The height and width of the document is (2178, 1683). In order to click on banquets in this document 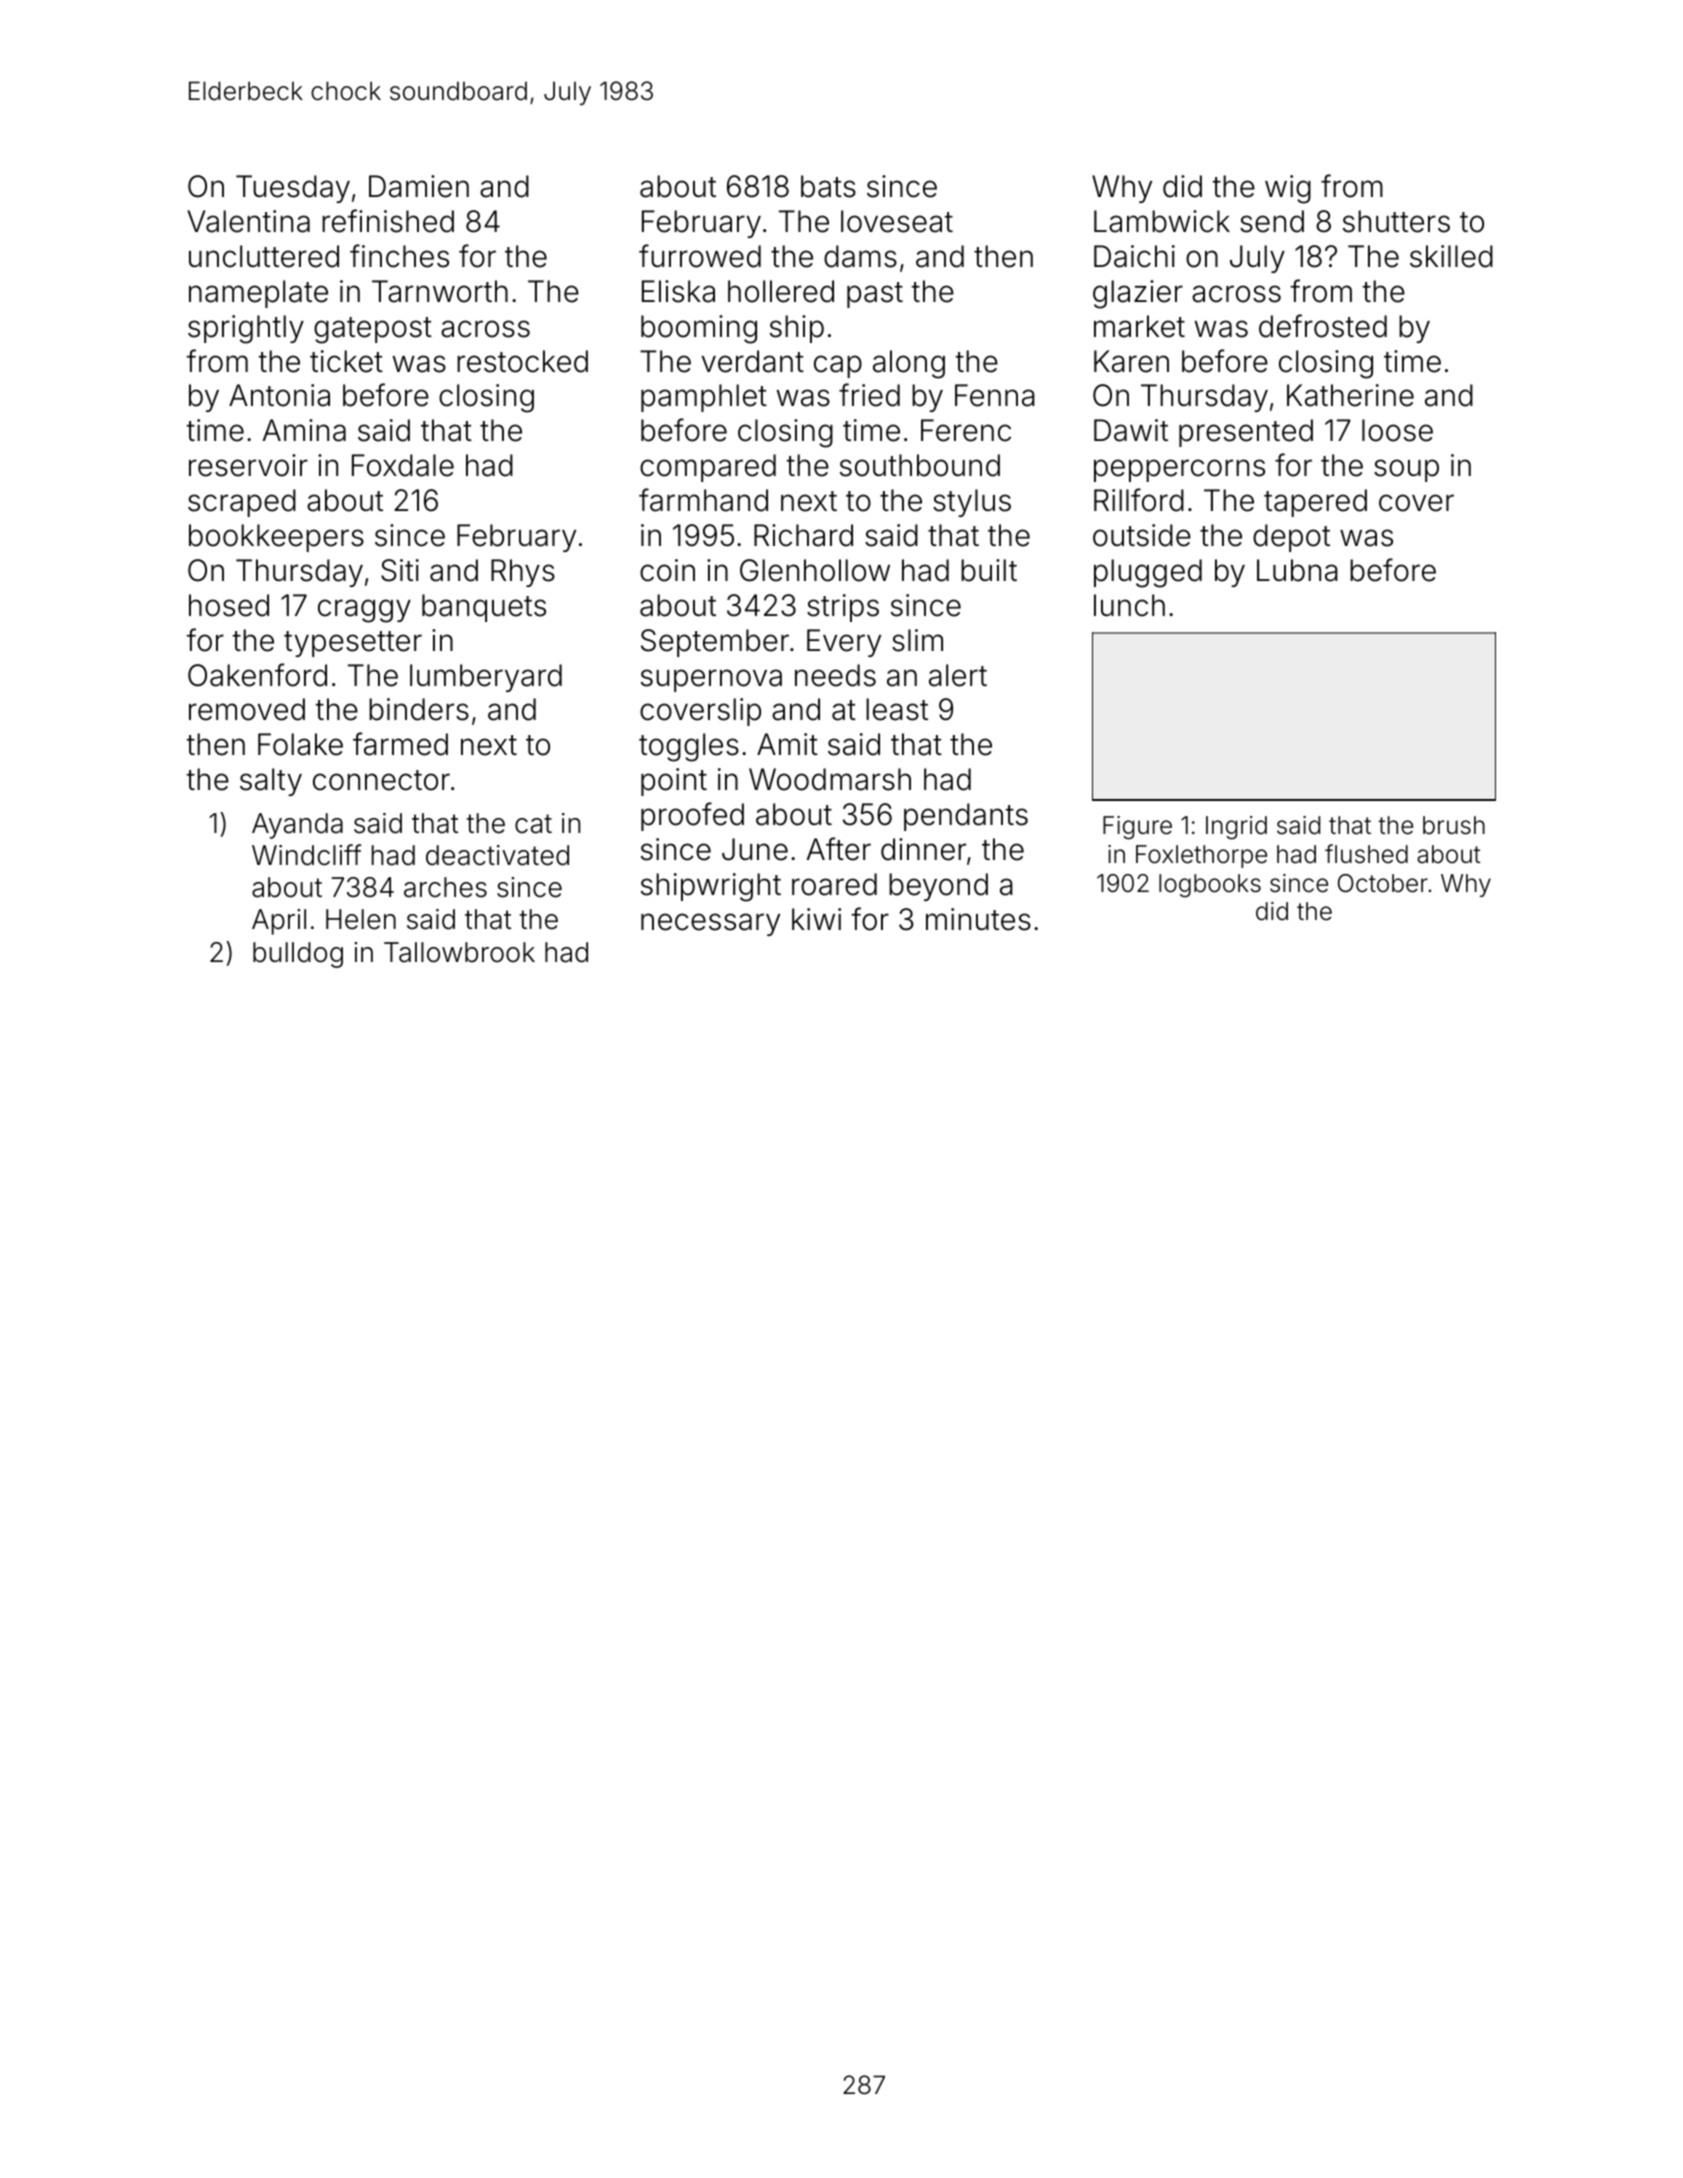, I will do `click(484, 608)`.
